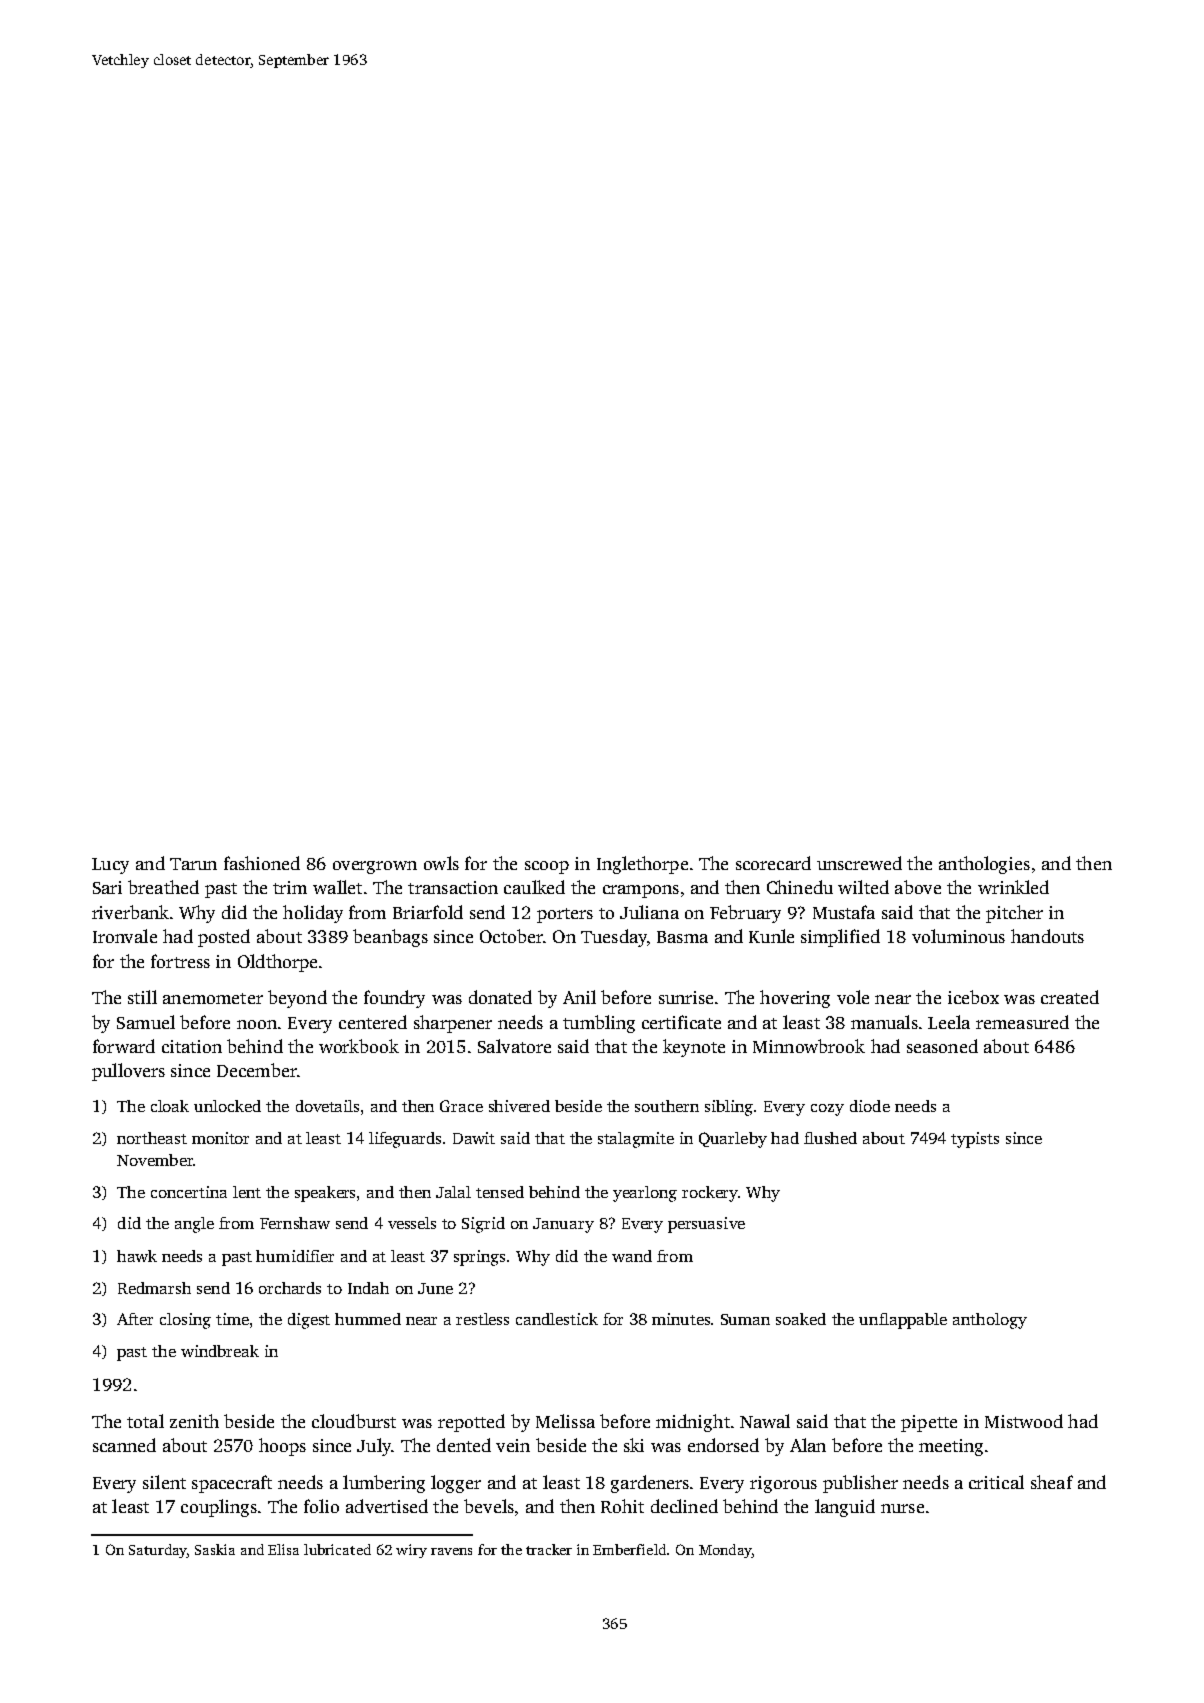  I want to click on Lucy, so click(110, 866).
